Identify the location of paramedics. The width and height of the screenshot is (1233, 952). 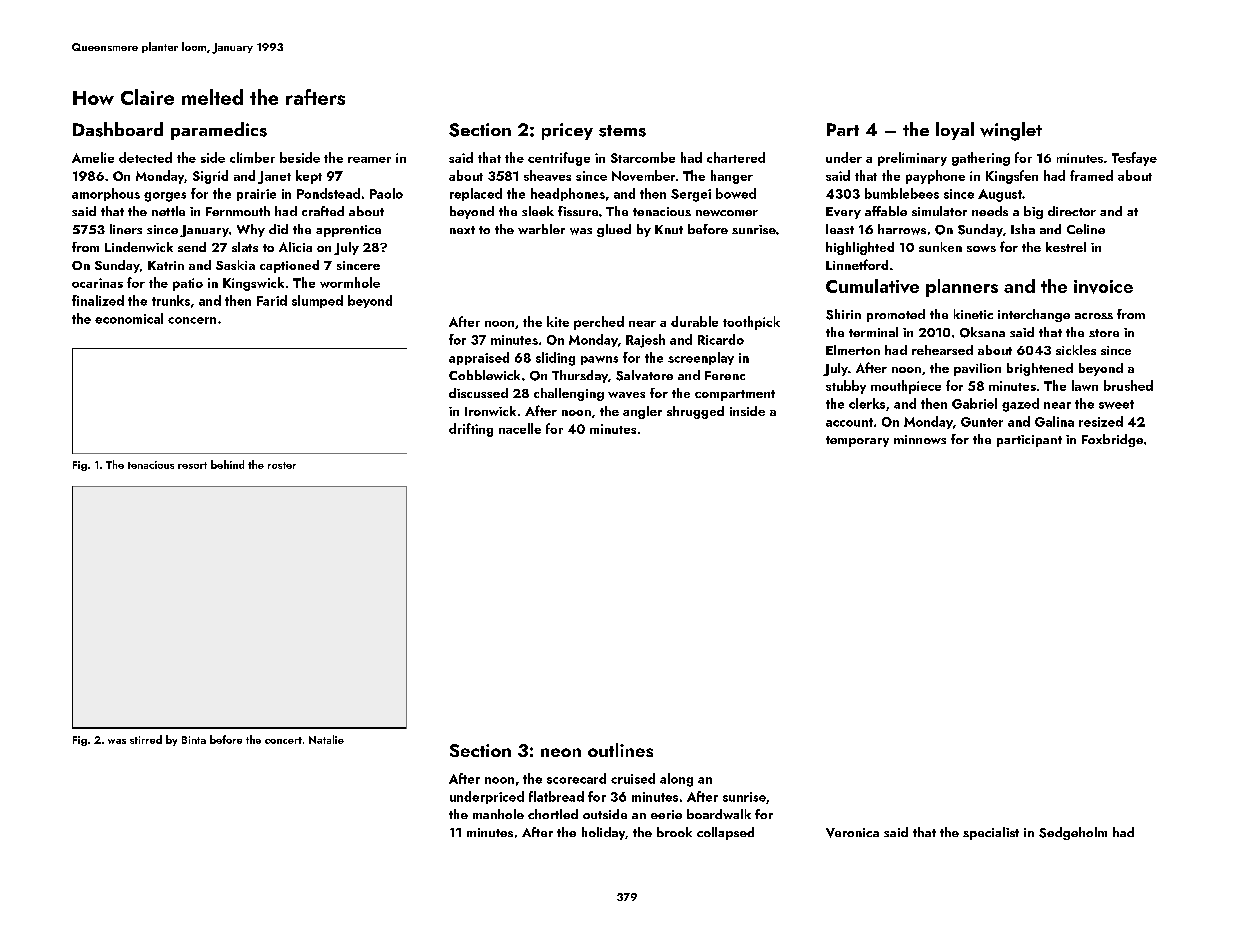
(219, 131).
